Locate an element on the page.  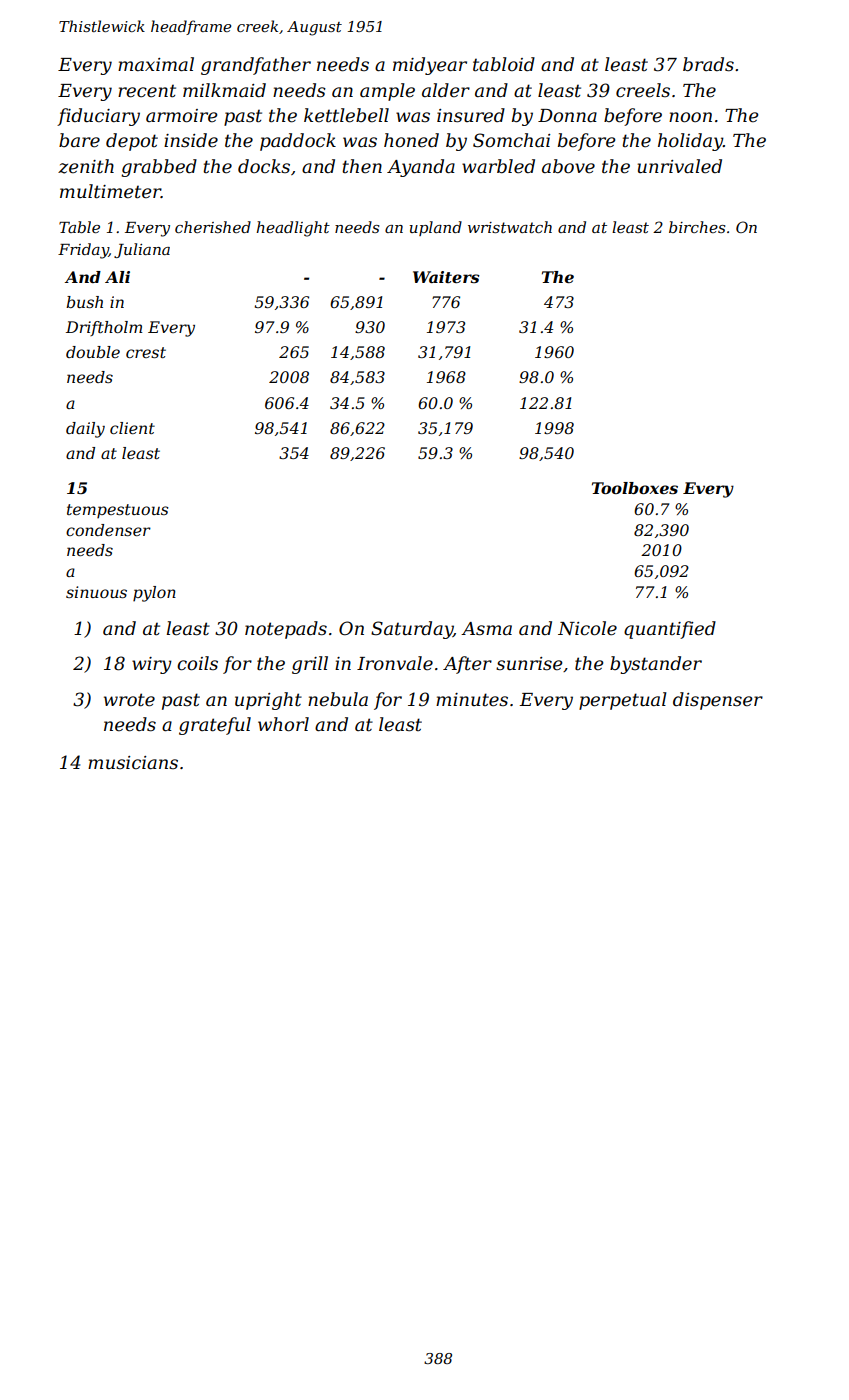
honed is located at coordinates (411, 140).
